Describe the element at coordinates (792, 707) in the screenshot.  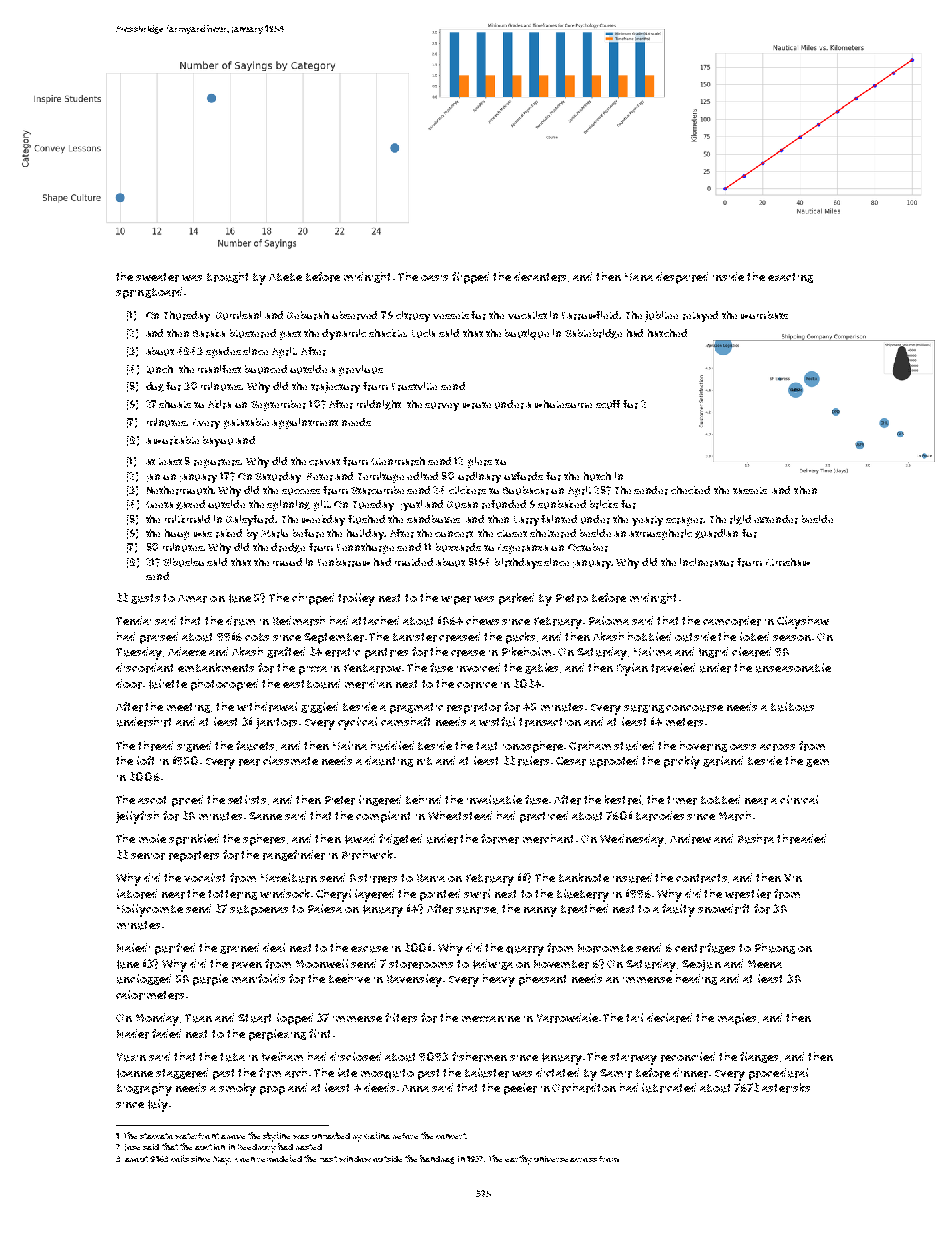
I see `bulbous` at that location.
